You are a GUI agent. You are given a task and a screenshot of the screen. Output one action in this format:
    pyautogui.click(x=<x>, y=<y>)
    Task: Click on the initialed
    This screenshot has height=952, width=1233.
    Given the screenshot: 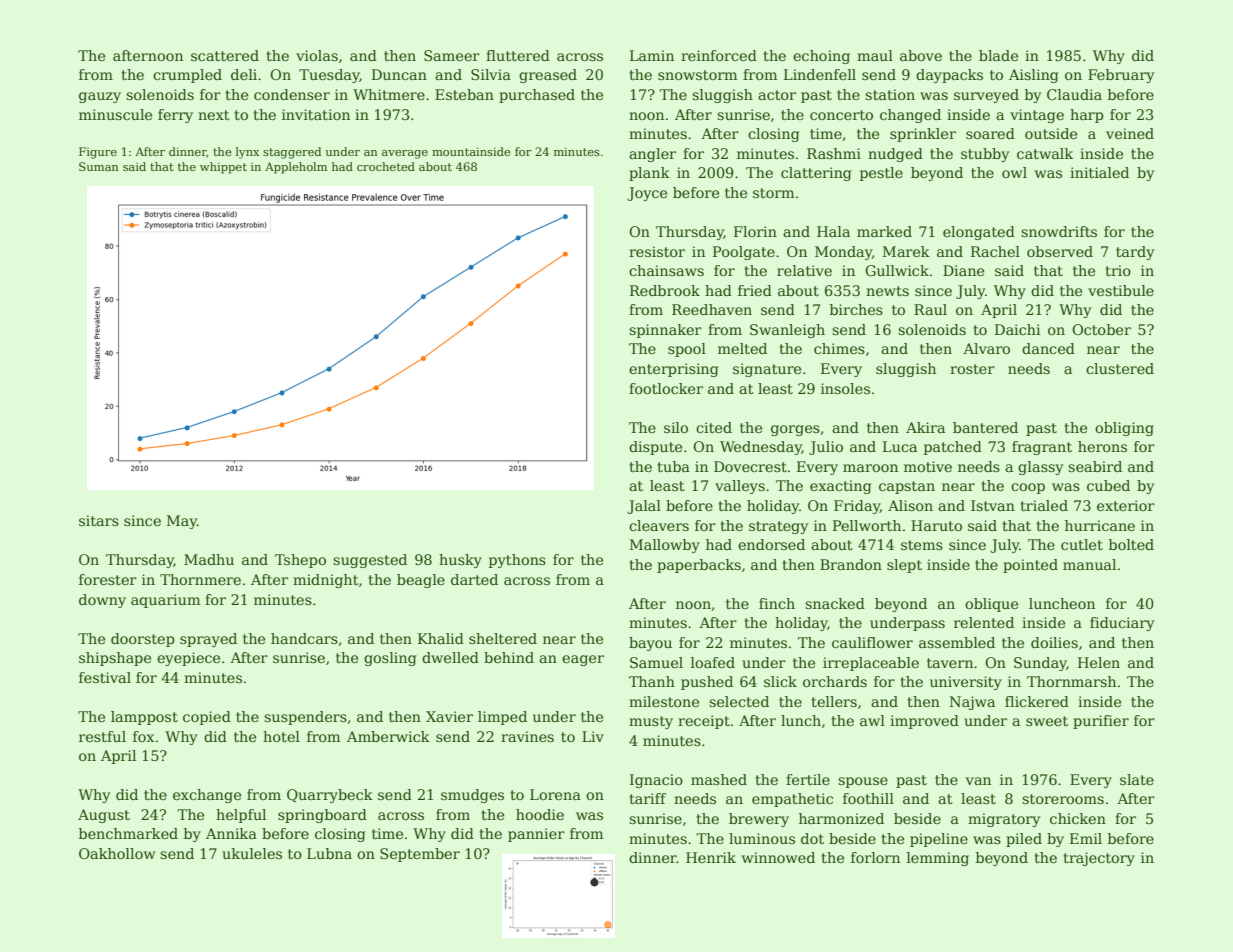 What is the action you would take?
    pyautogui.click(x=1099, y=172)
